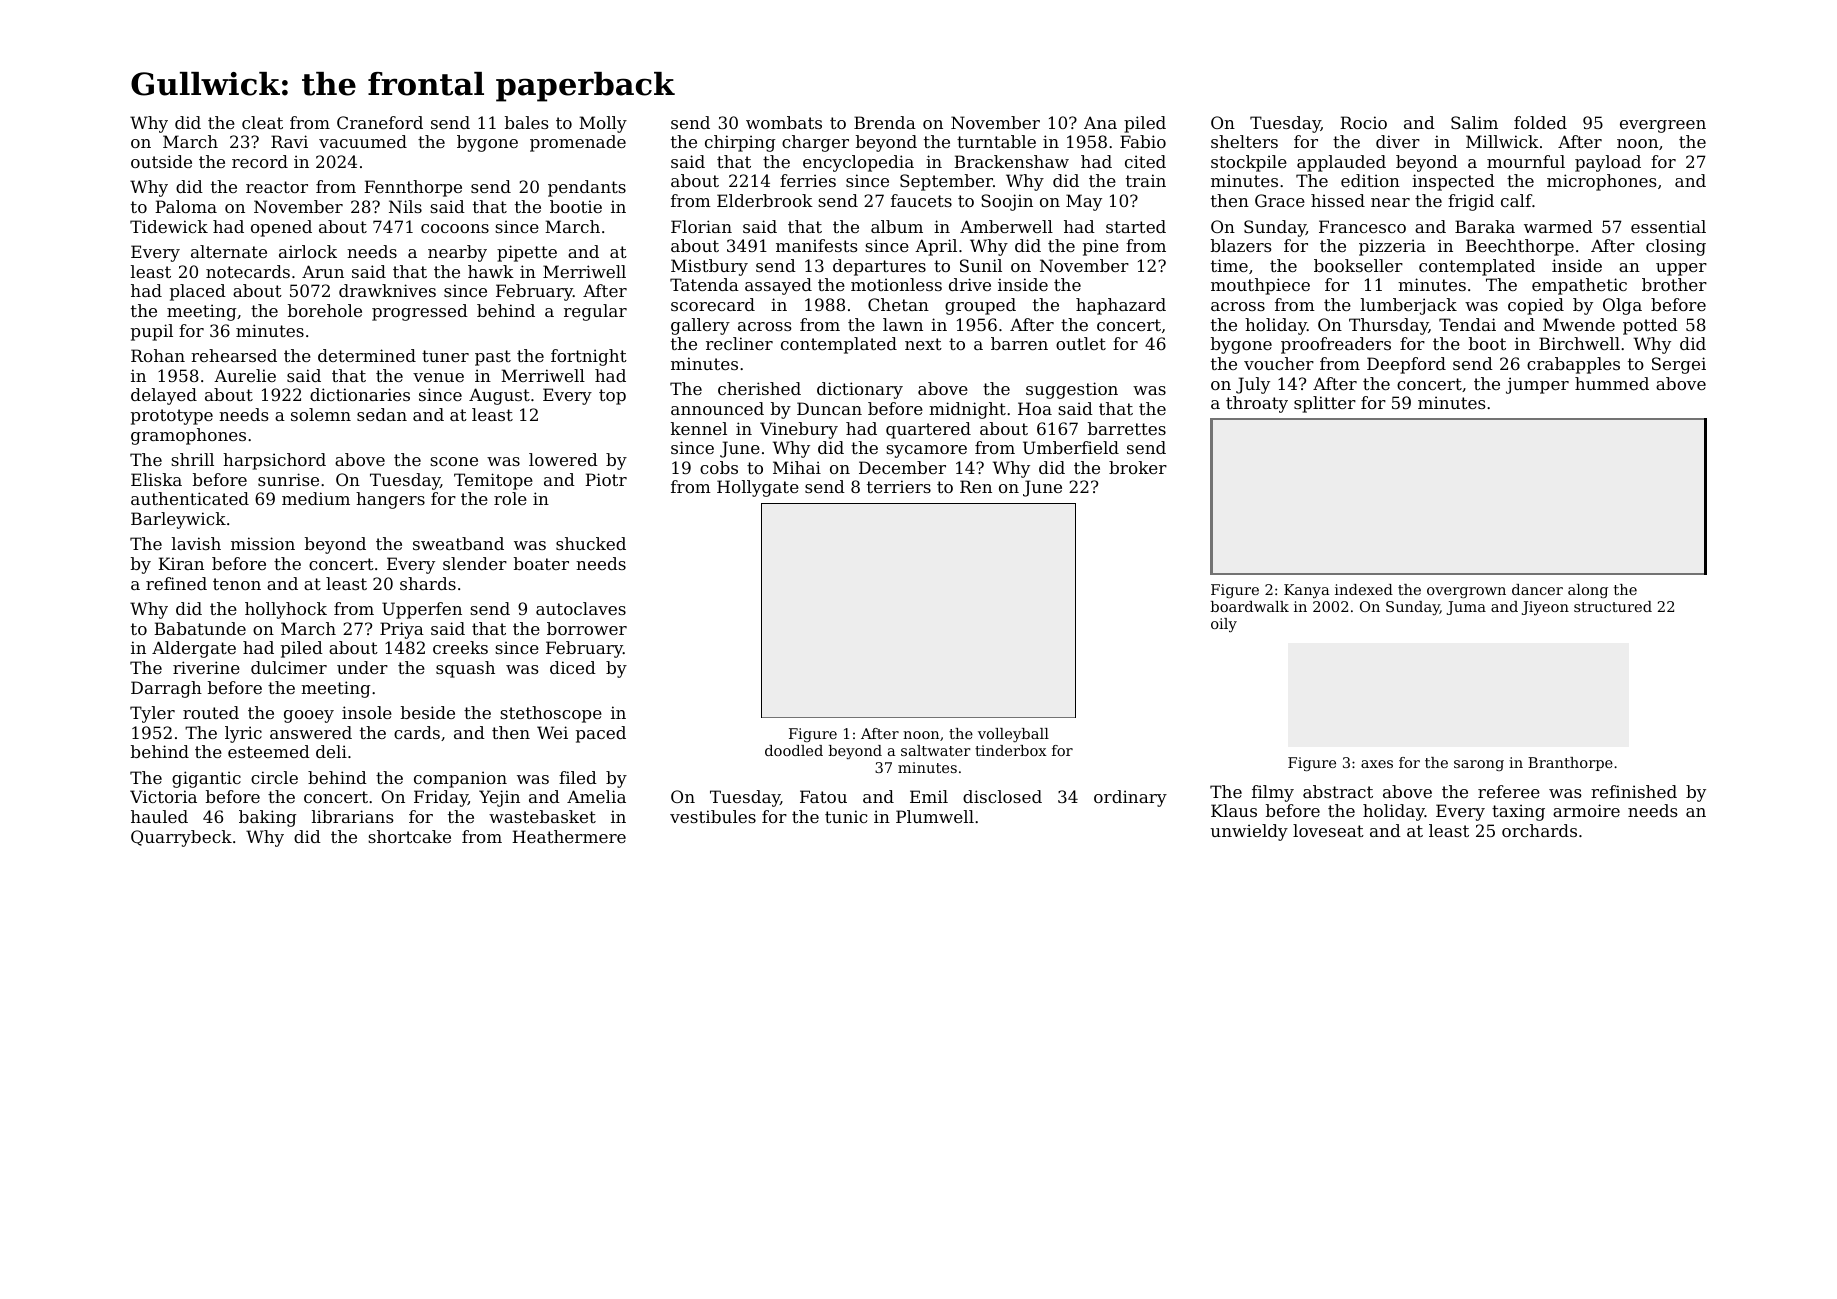 This screenshot has height=1299, width=1837. I want to click on ferries, so click(808, 180).
